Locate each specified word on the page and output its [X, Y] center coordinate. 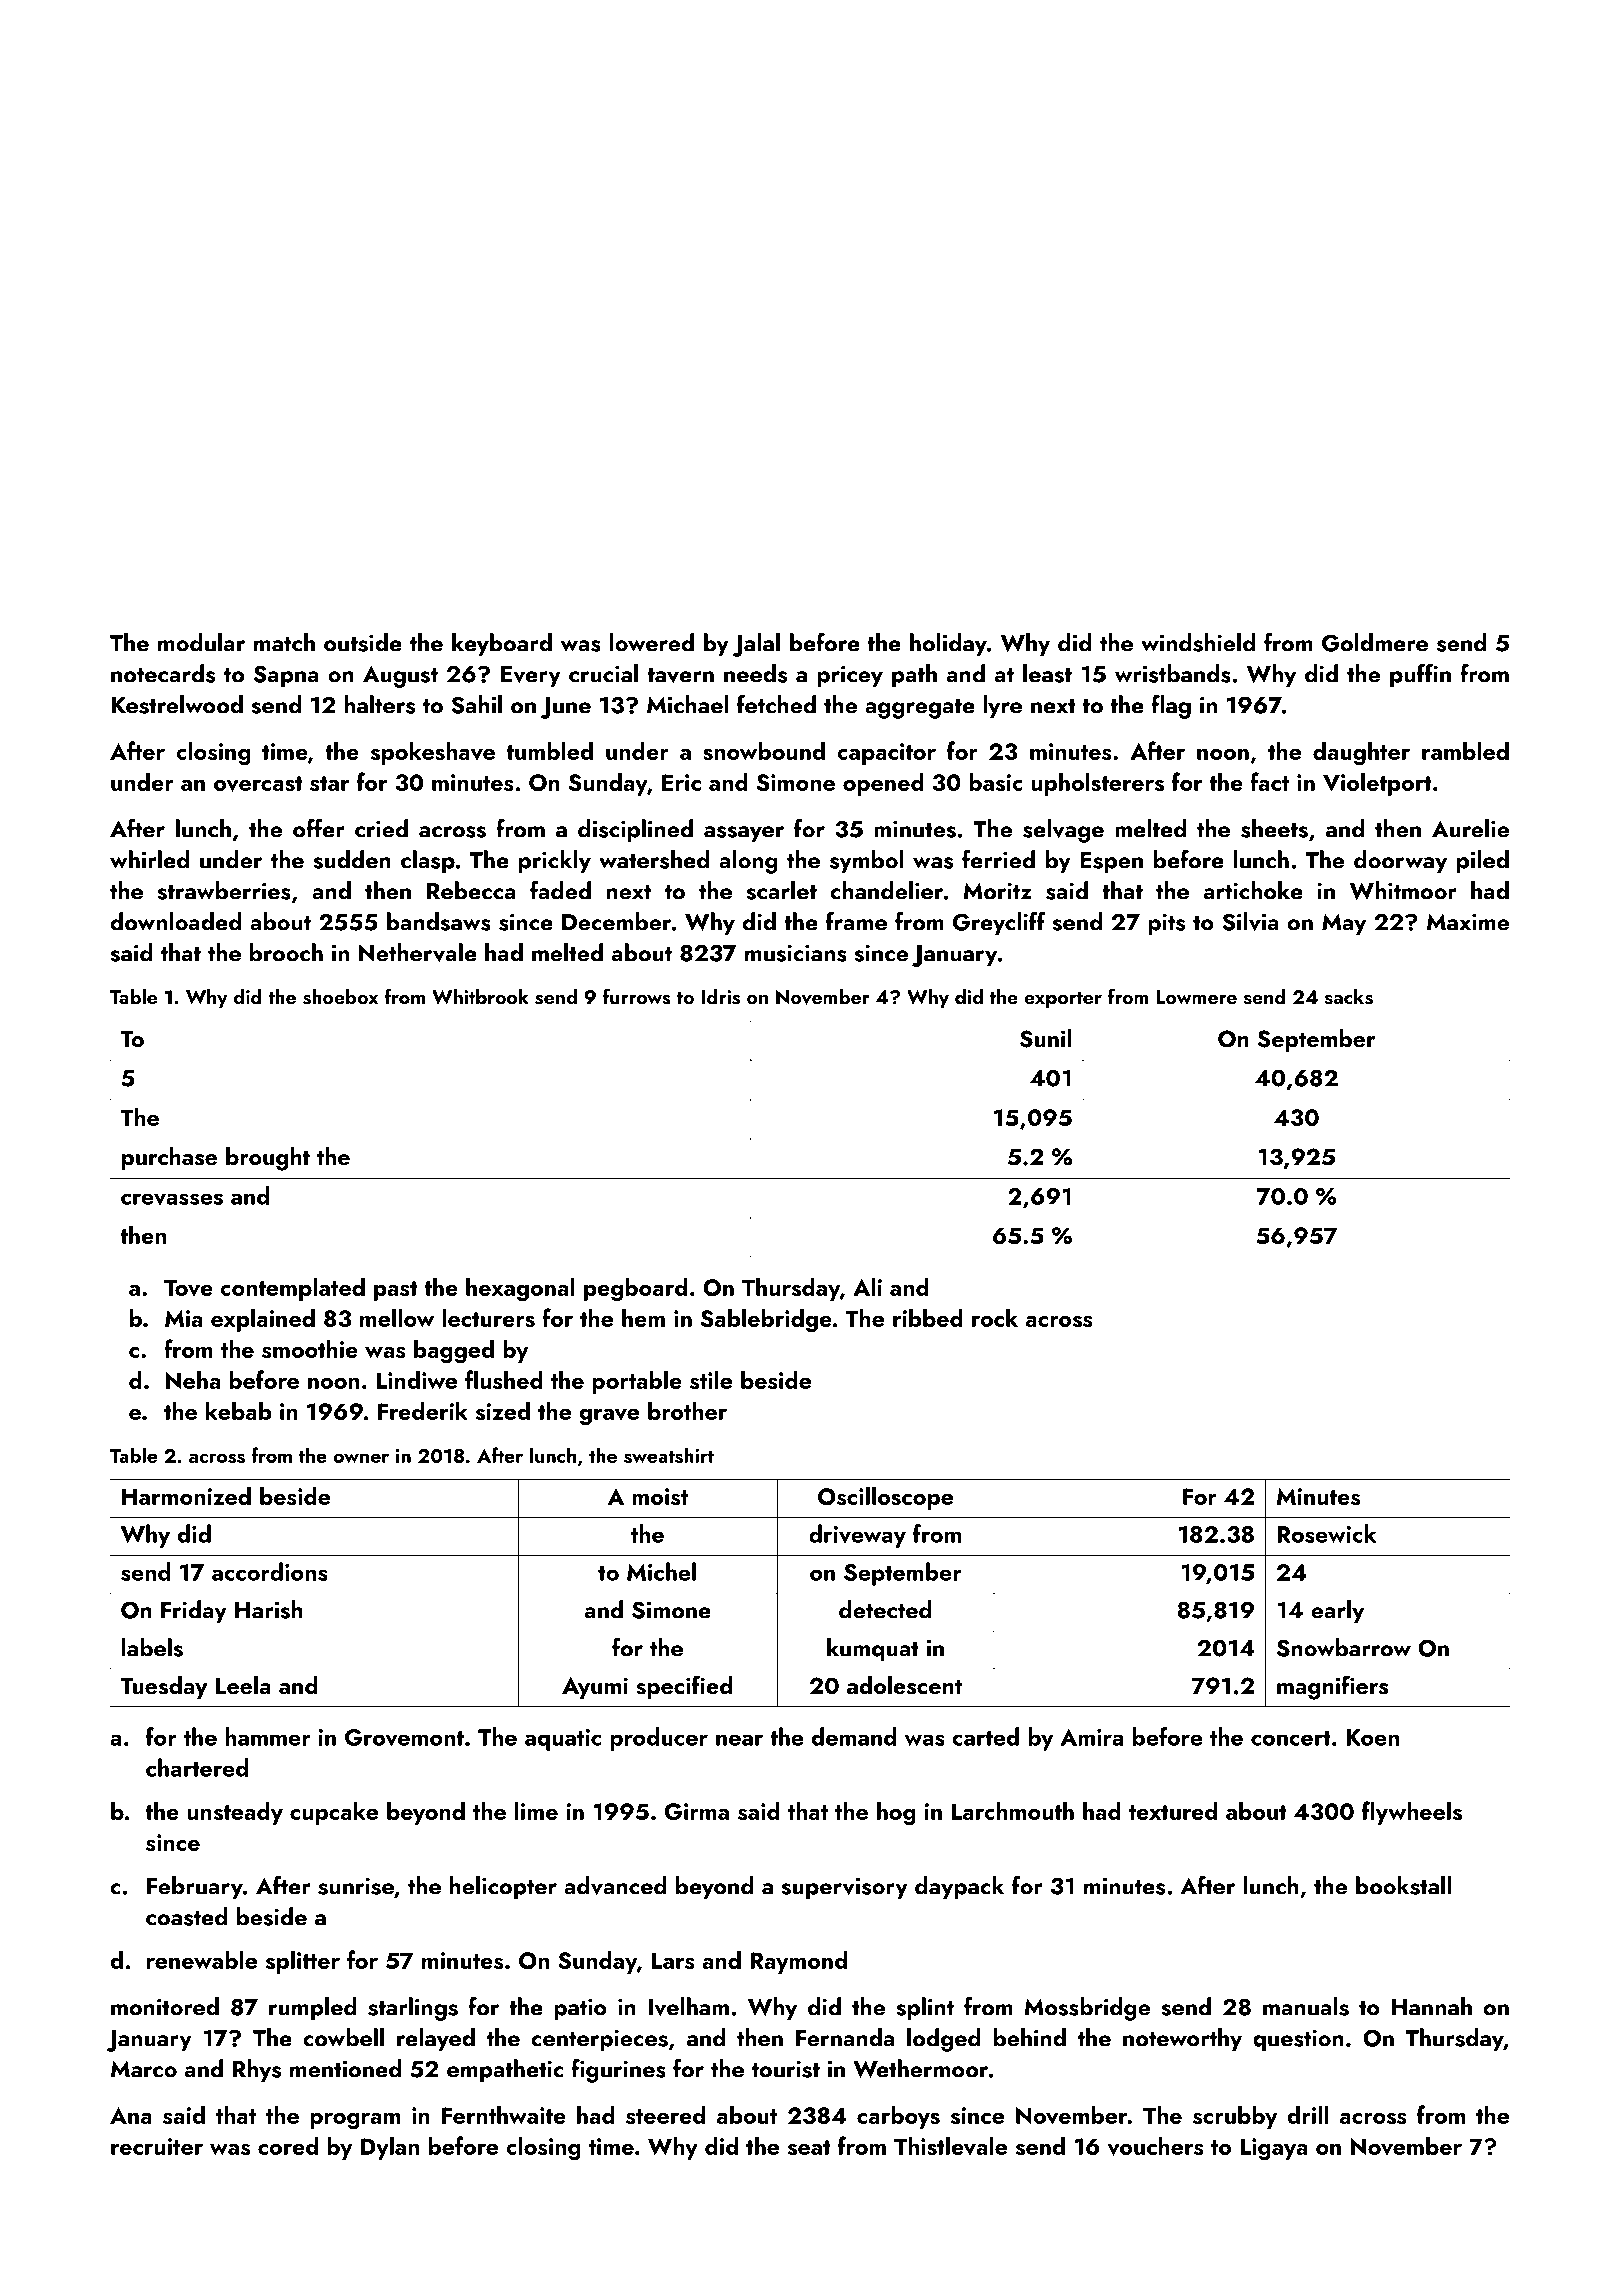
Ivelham [688, 2006]
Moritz [997, 891]
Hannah [1432, 2006]
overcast [258, 784]
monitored [165, 2006]
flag [1171, 707]
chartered [197, 1767]
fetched [776, 704]
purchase [169, 1158]
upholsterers [1097, 784]
